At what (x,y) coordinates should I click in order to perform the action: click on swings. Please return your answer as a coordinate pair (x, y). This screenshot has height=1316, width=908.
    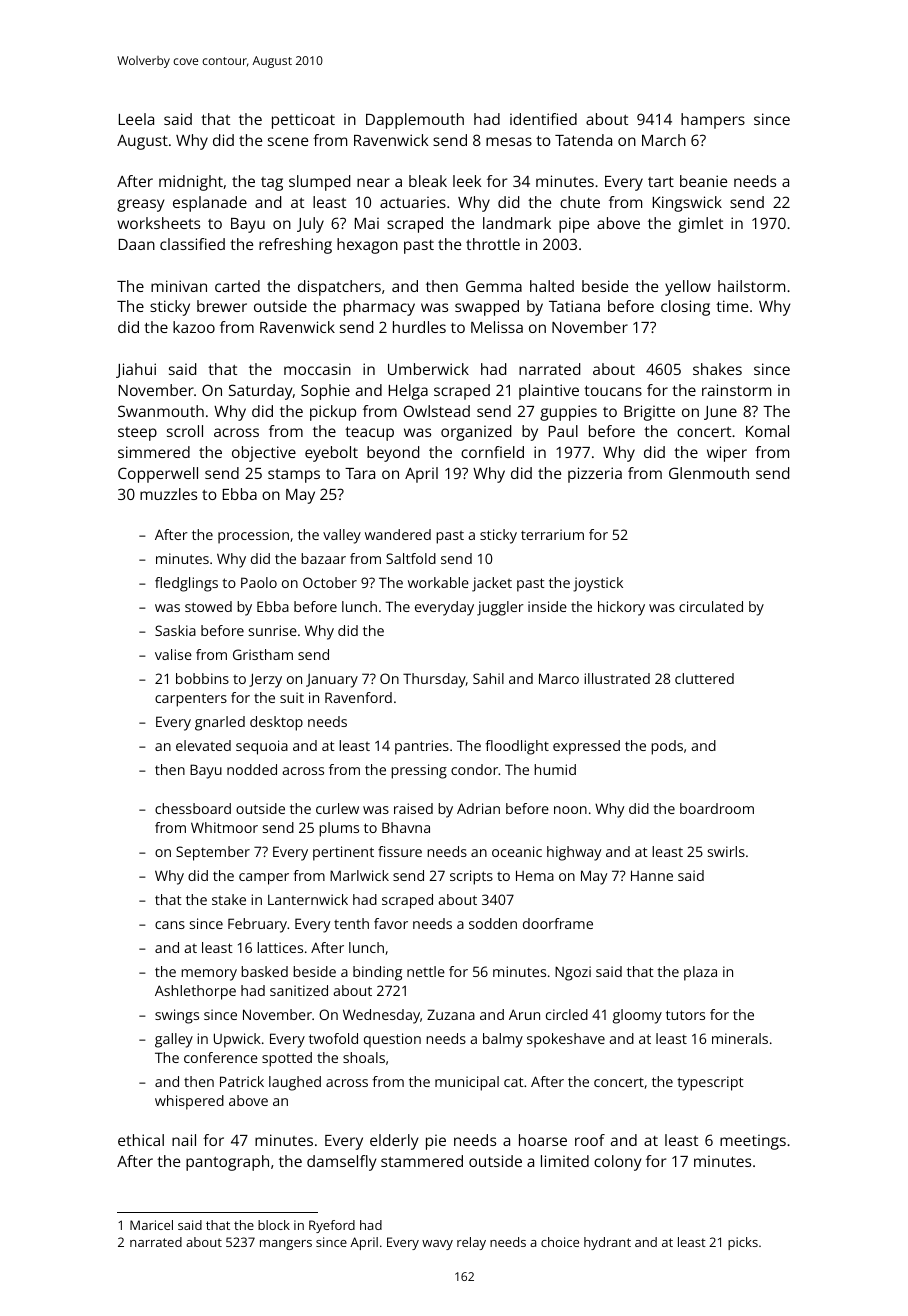
    Looking at the image, I should click on (177, 1016).
